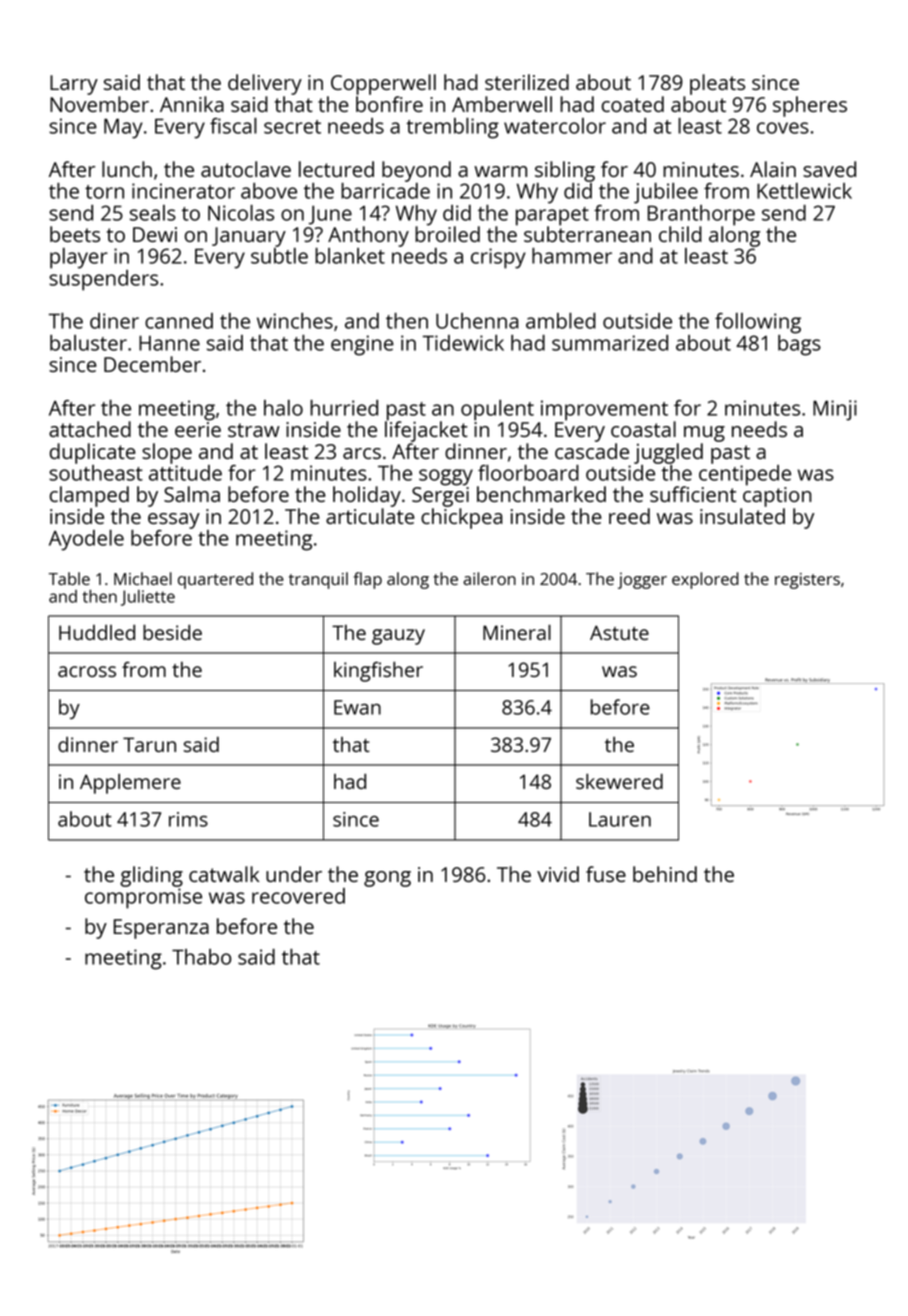  Describe the element at coordinates (693, 494) in the document. I see `sufficient` at that location.
